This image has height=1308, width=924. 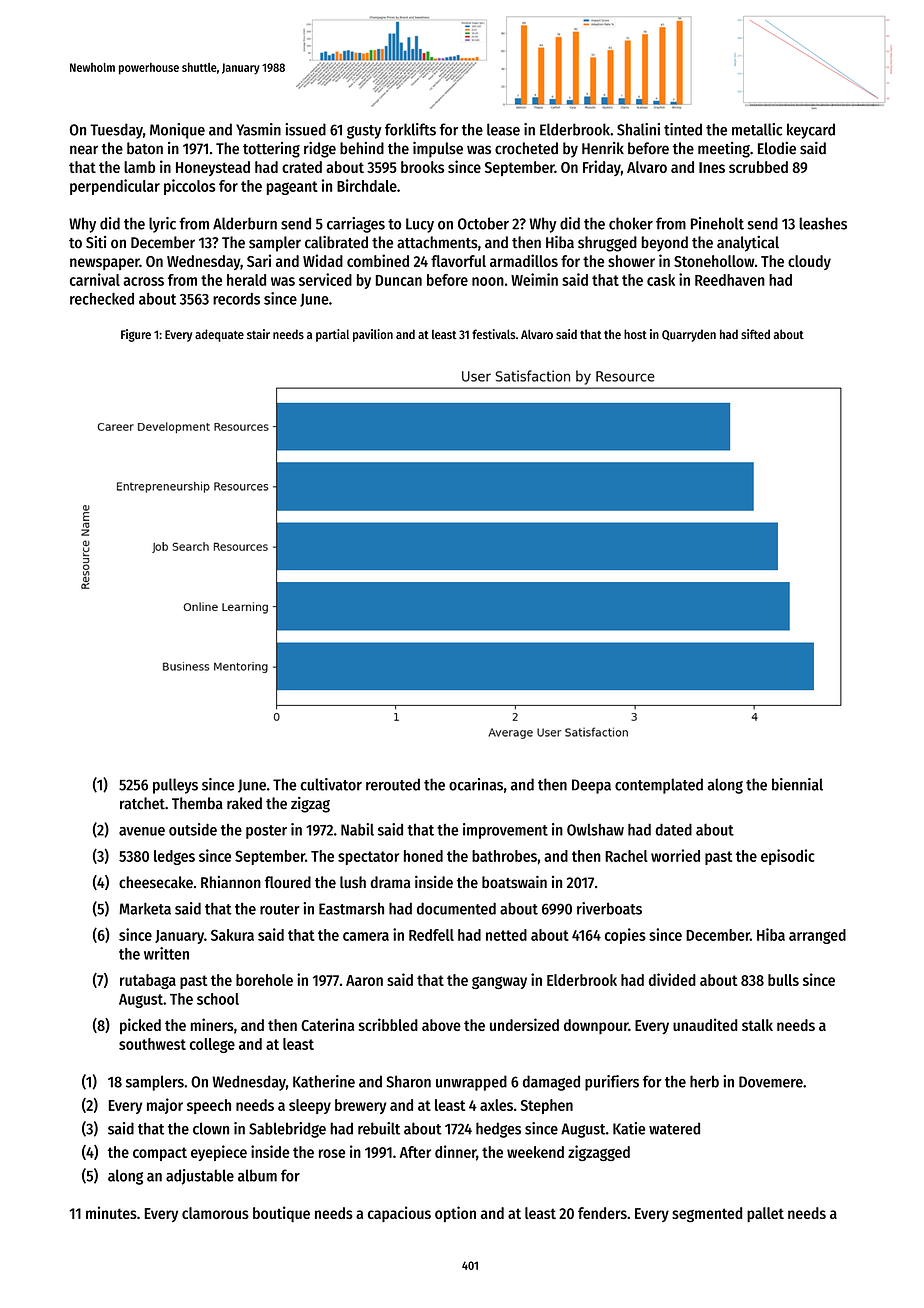 I want to click on adequate, so click(x=219, y=335).
